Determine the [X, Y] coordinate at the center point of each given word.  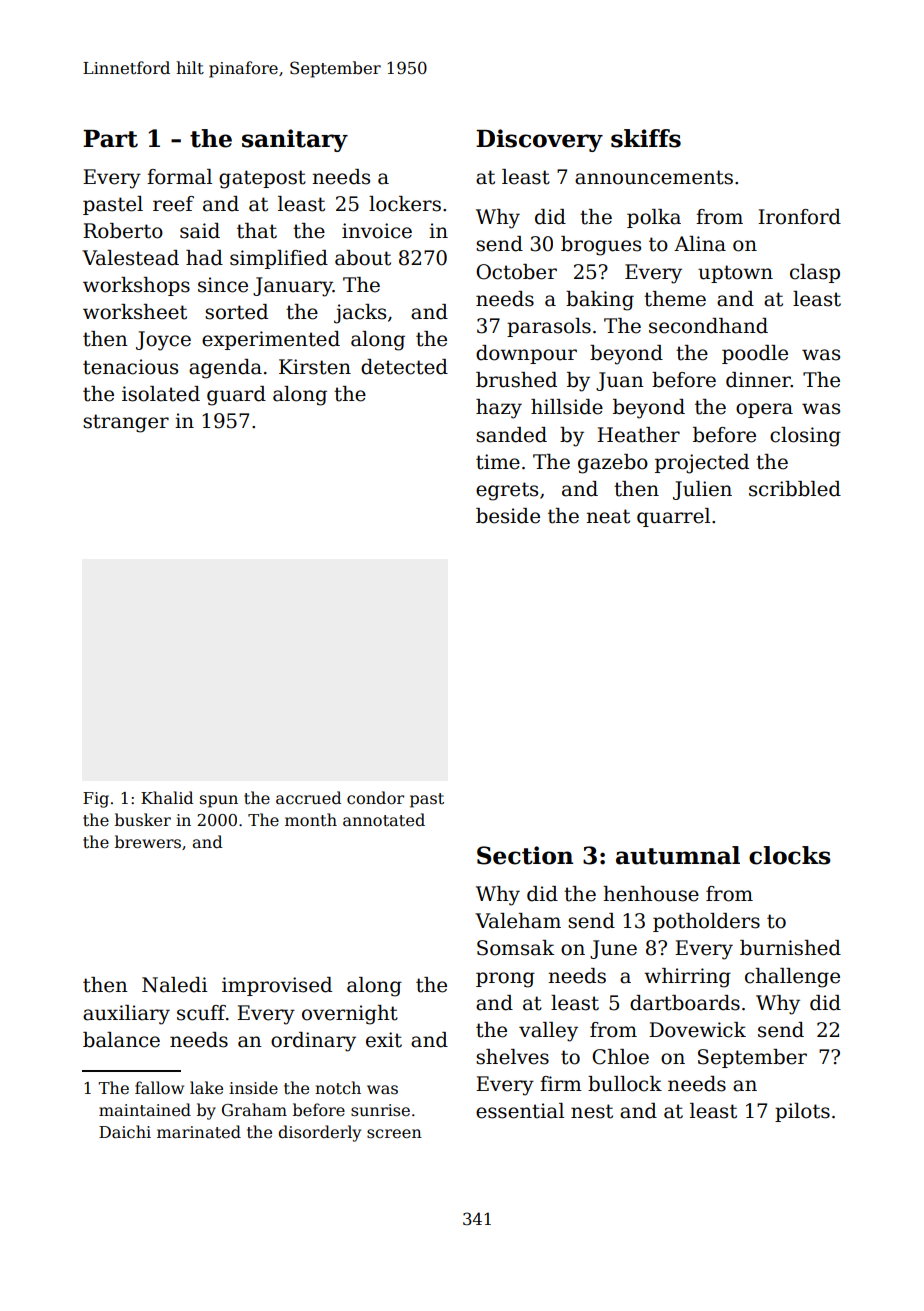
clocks [790, 855]
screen [394, 1134]
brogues [601, 246]
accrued [308, 798]
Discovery [539, 140]
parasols [549, 327]
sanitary [295, 140]
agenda [225, 369]
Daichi [125, 1132]
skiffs [646, 138]
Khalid [167, 797]
